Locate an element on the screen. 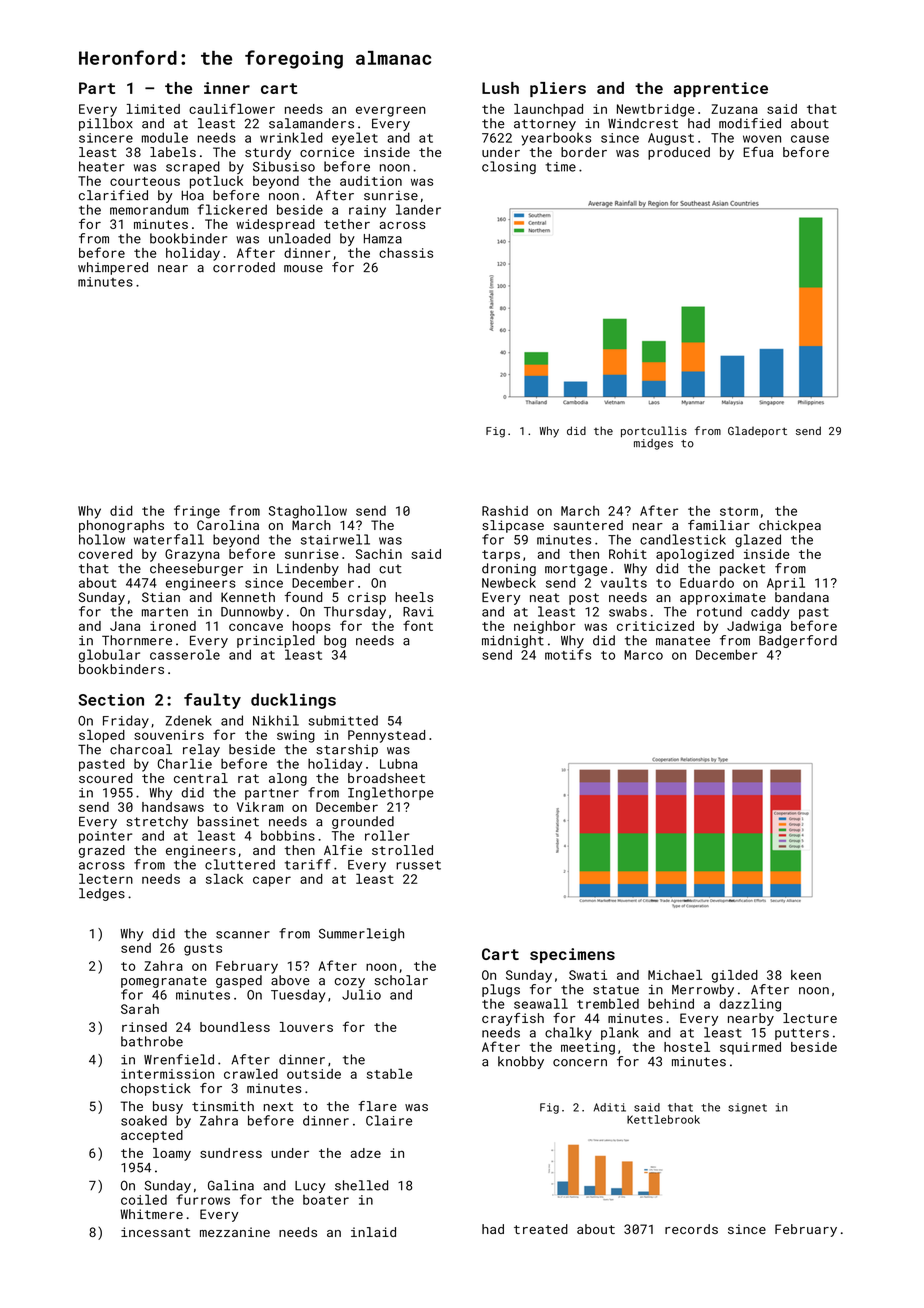 The width and height of the screenshot is (924, 1308). Lucy is located at coordinates (310, 1187).
